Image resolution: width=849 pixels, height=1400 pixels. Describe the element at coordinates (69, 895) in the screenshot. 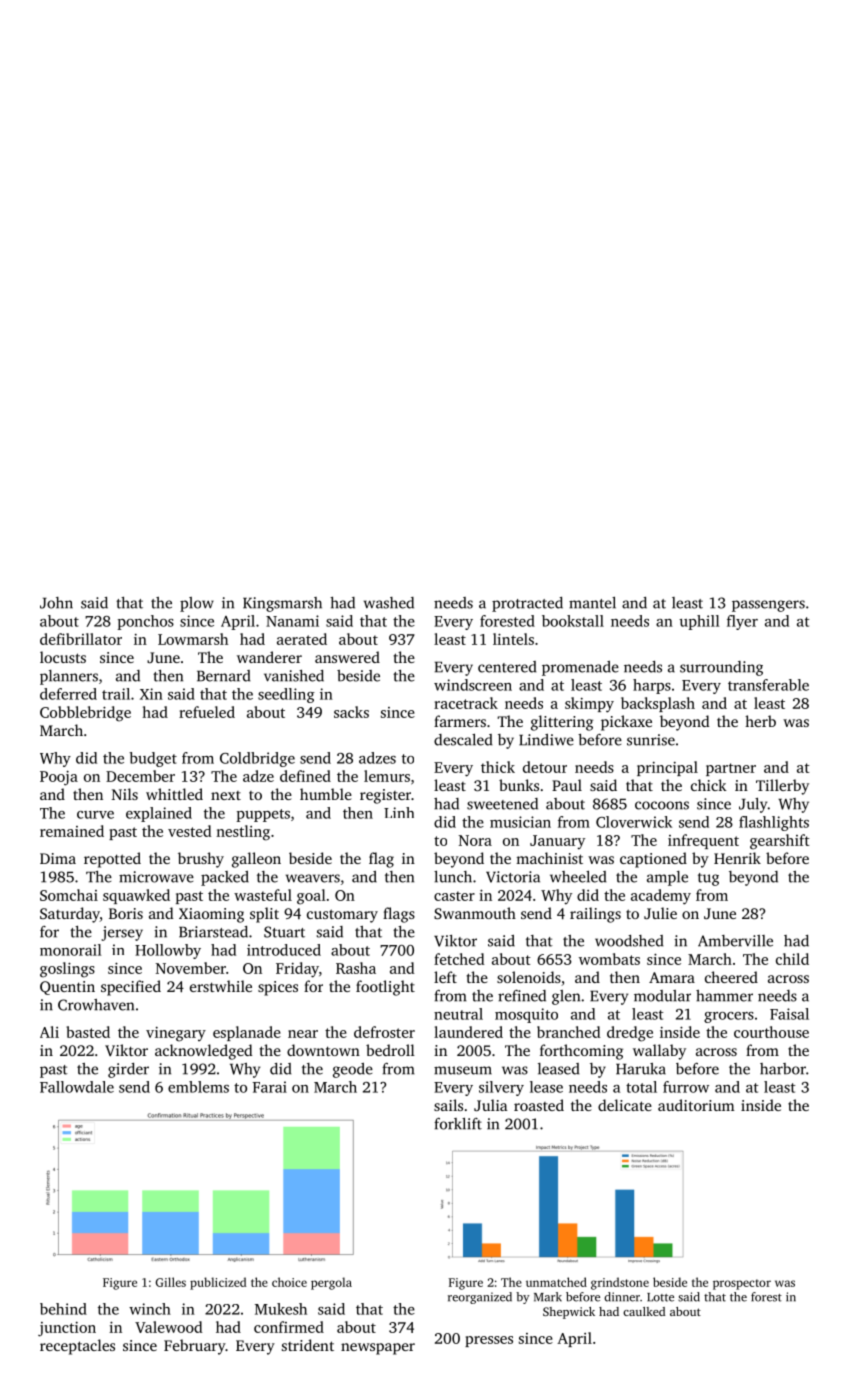

I see `Somchai` at that location.
